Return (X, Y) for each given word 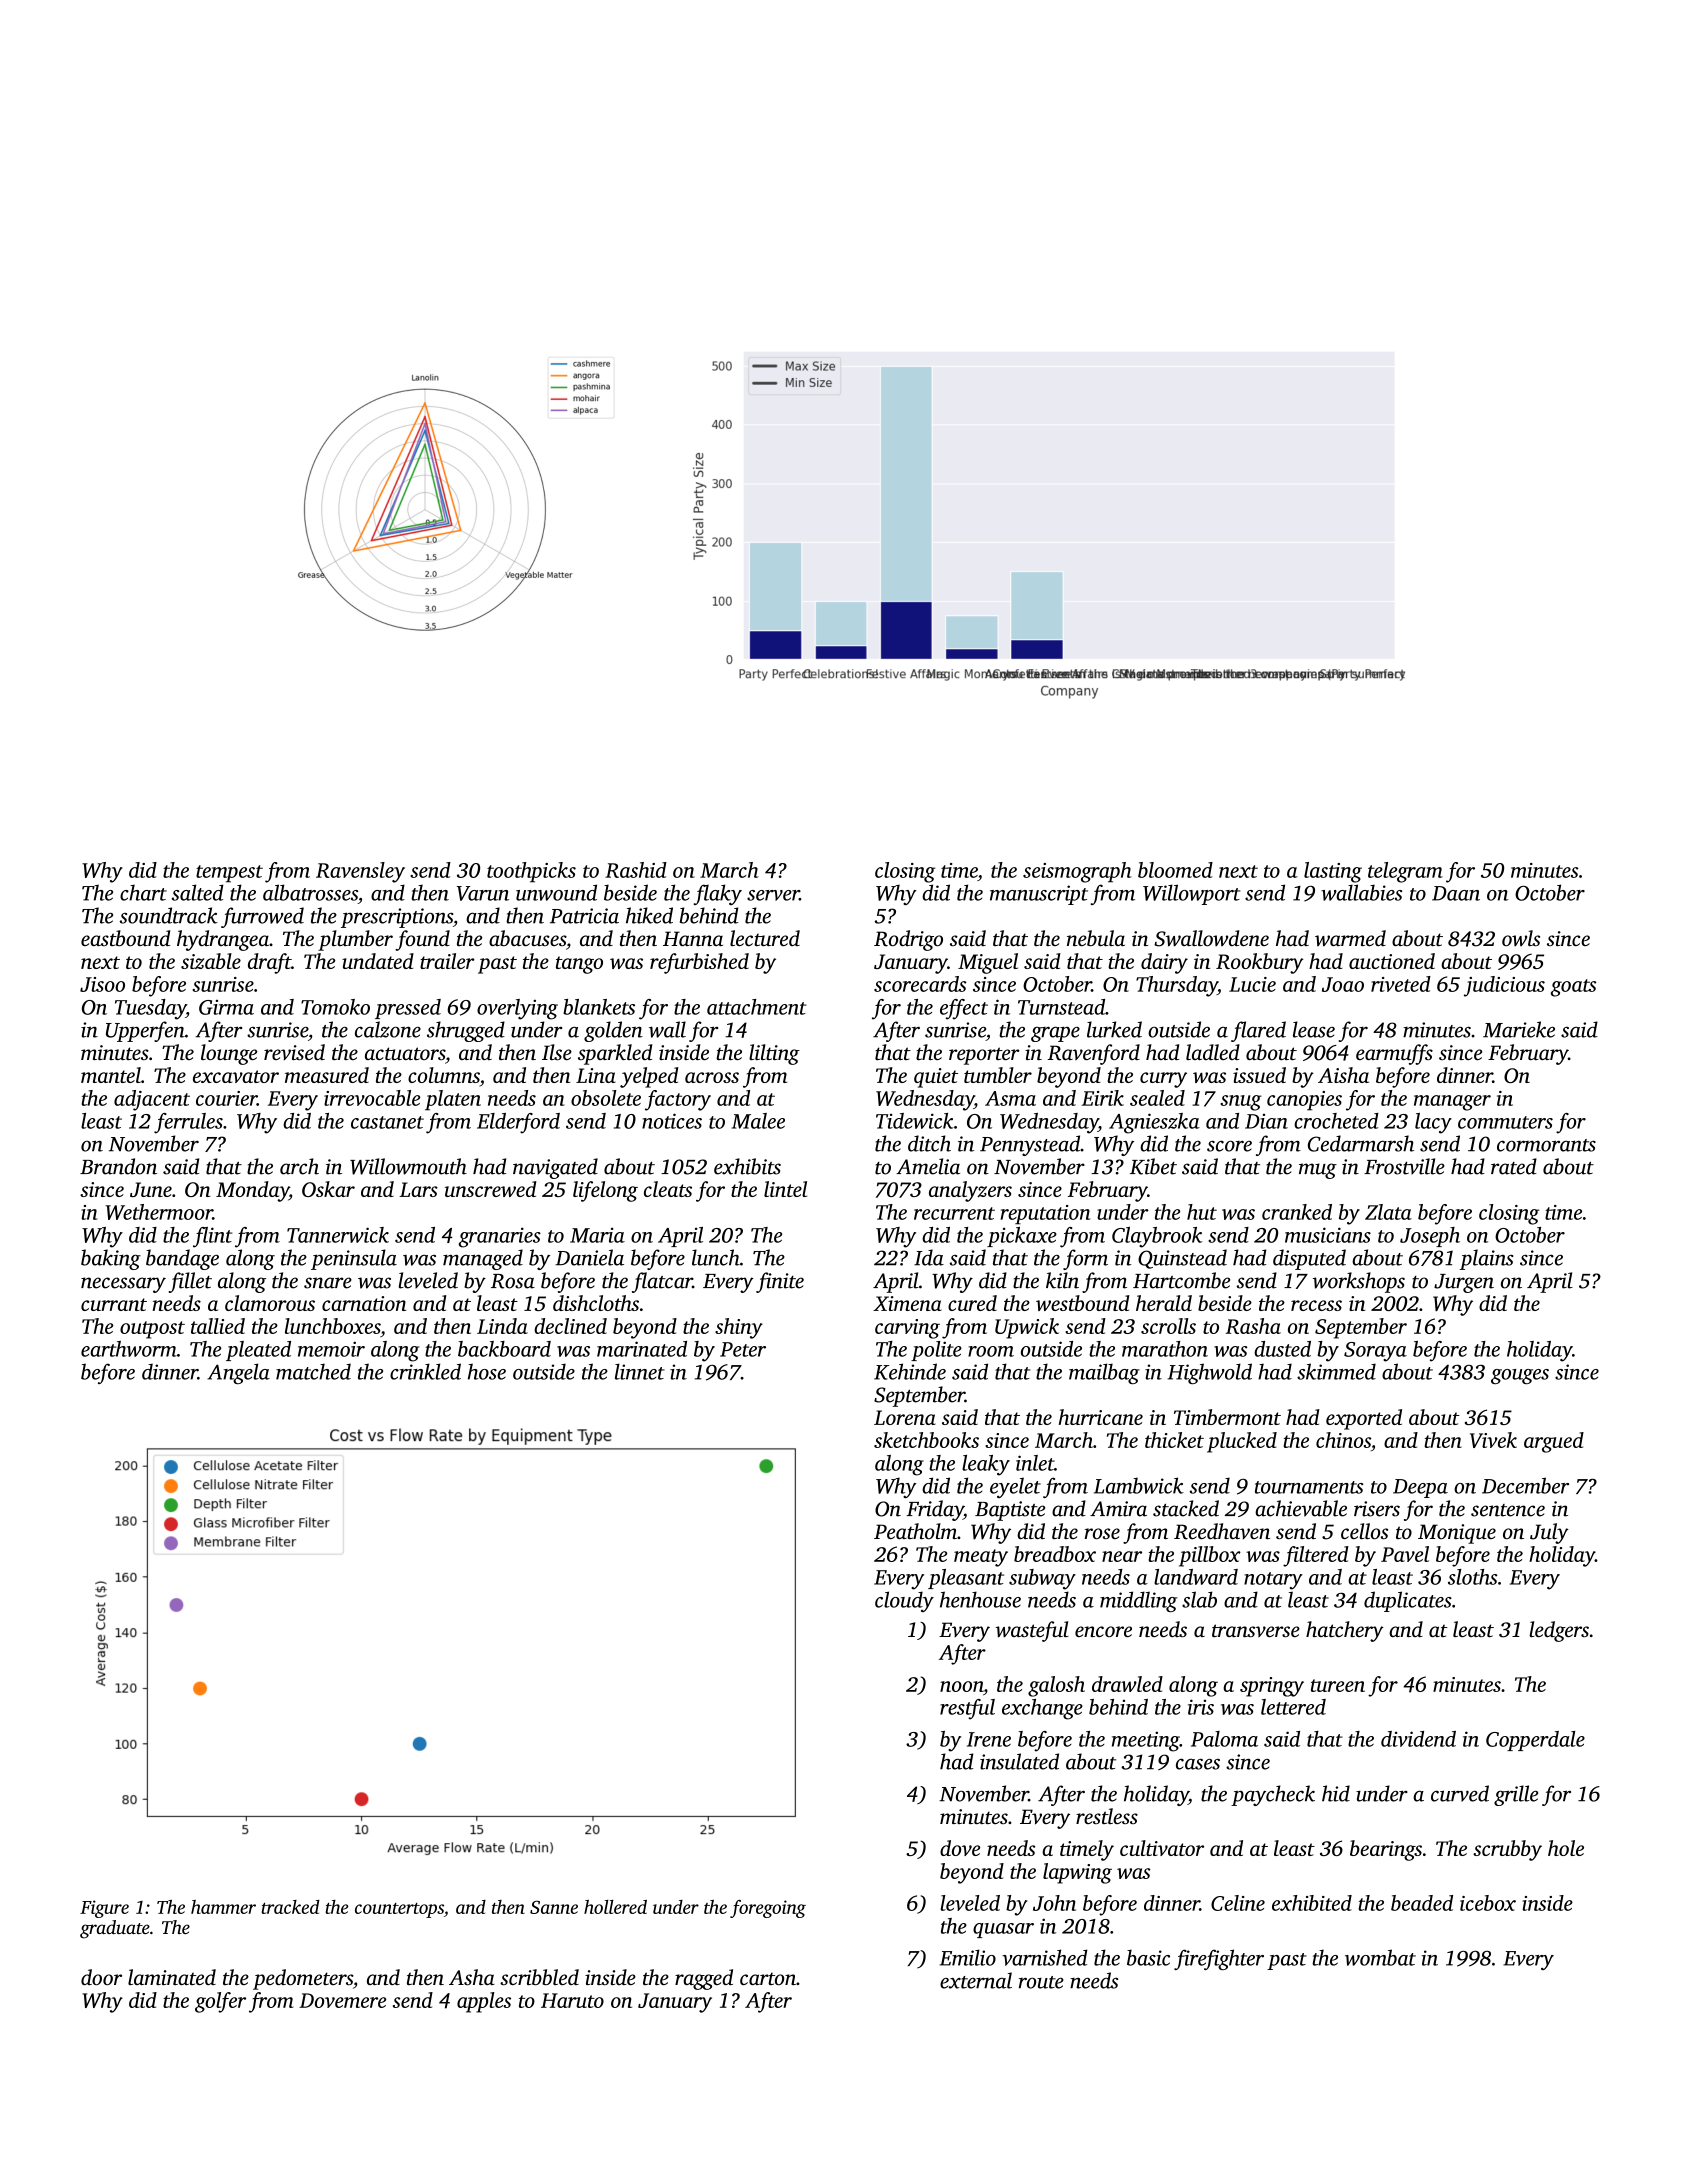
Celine (1238, 1903)
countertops (399, 1910)
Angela (238, 1373)
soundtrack (169, 915)
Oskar (328, 1189)
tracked (290, 1907)
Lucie (1252, 984)
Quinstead (1182, 1259)
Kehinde (910, 1371)
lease (1314, 1029)
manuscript (1039, 895)
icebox (1488, 1903)
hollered (615, 1907)
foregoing (768, 1909)
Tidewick (915, 1121)
